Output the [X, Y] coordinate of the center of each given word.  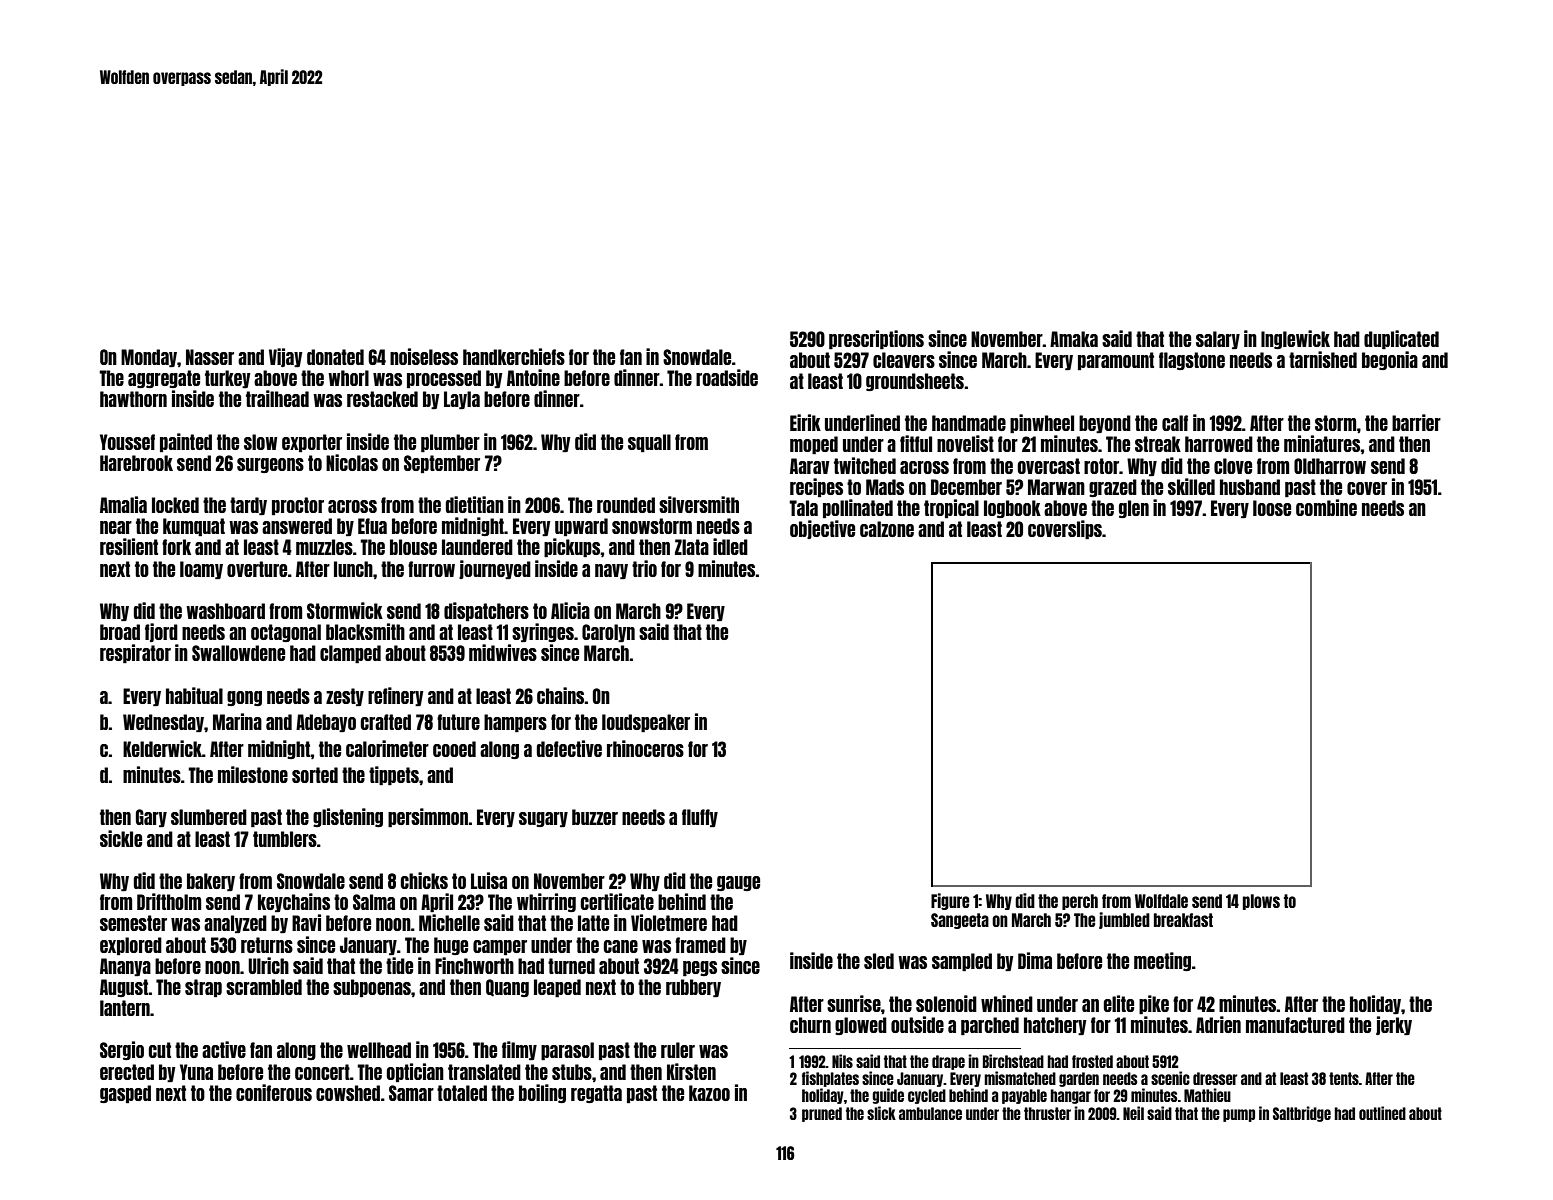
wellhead [379, 1050]
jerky [1394, 1025]
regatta [596, 1094]
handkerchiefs [514, 356]
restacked [382, 399]
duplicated [1401, 339]
